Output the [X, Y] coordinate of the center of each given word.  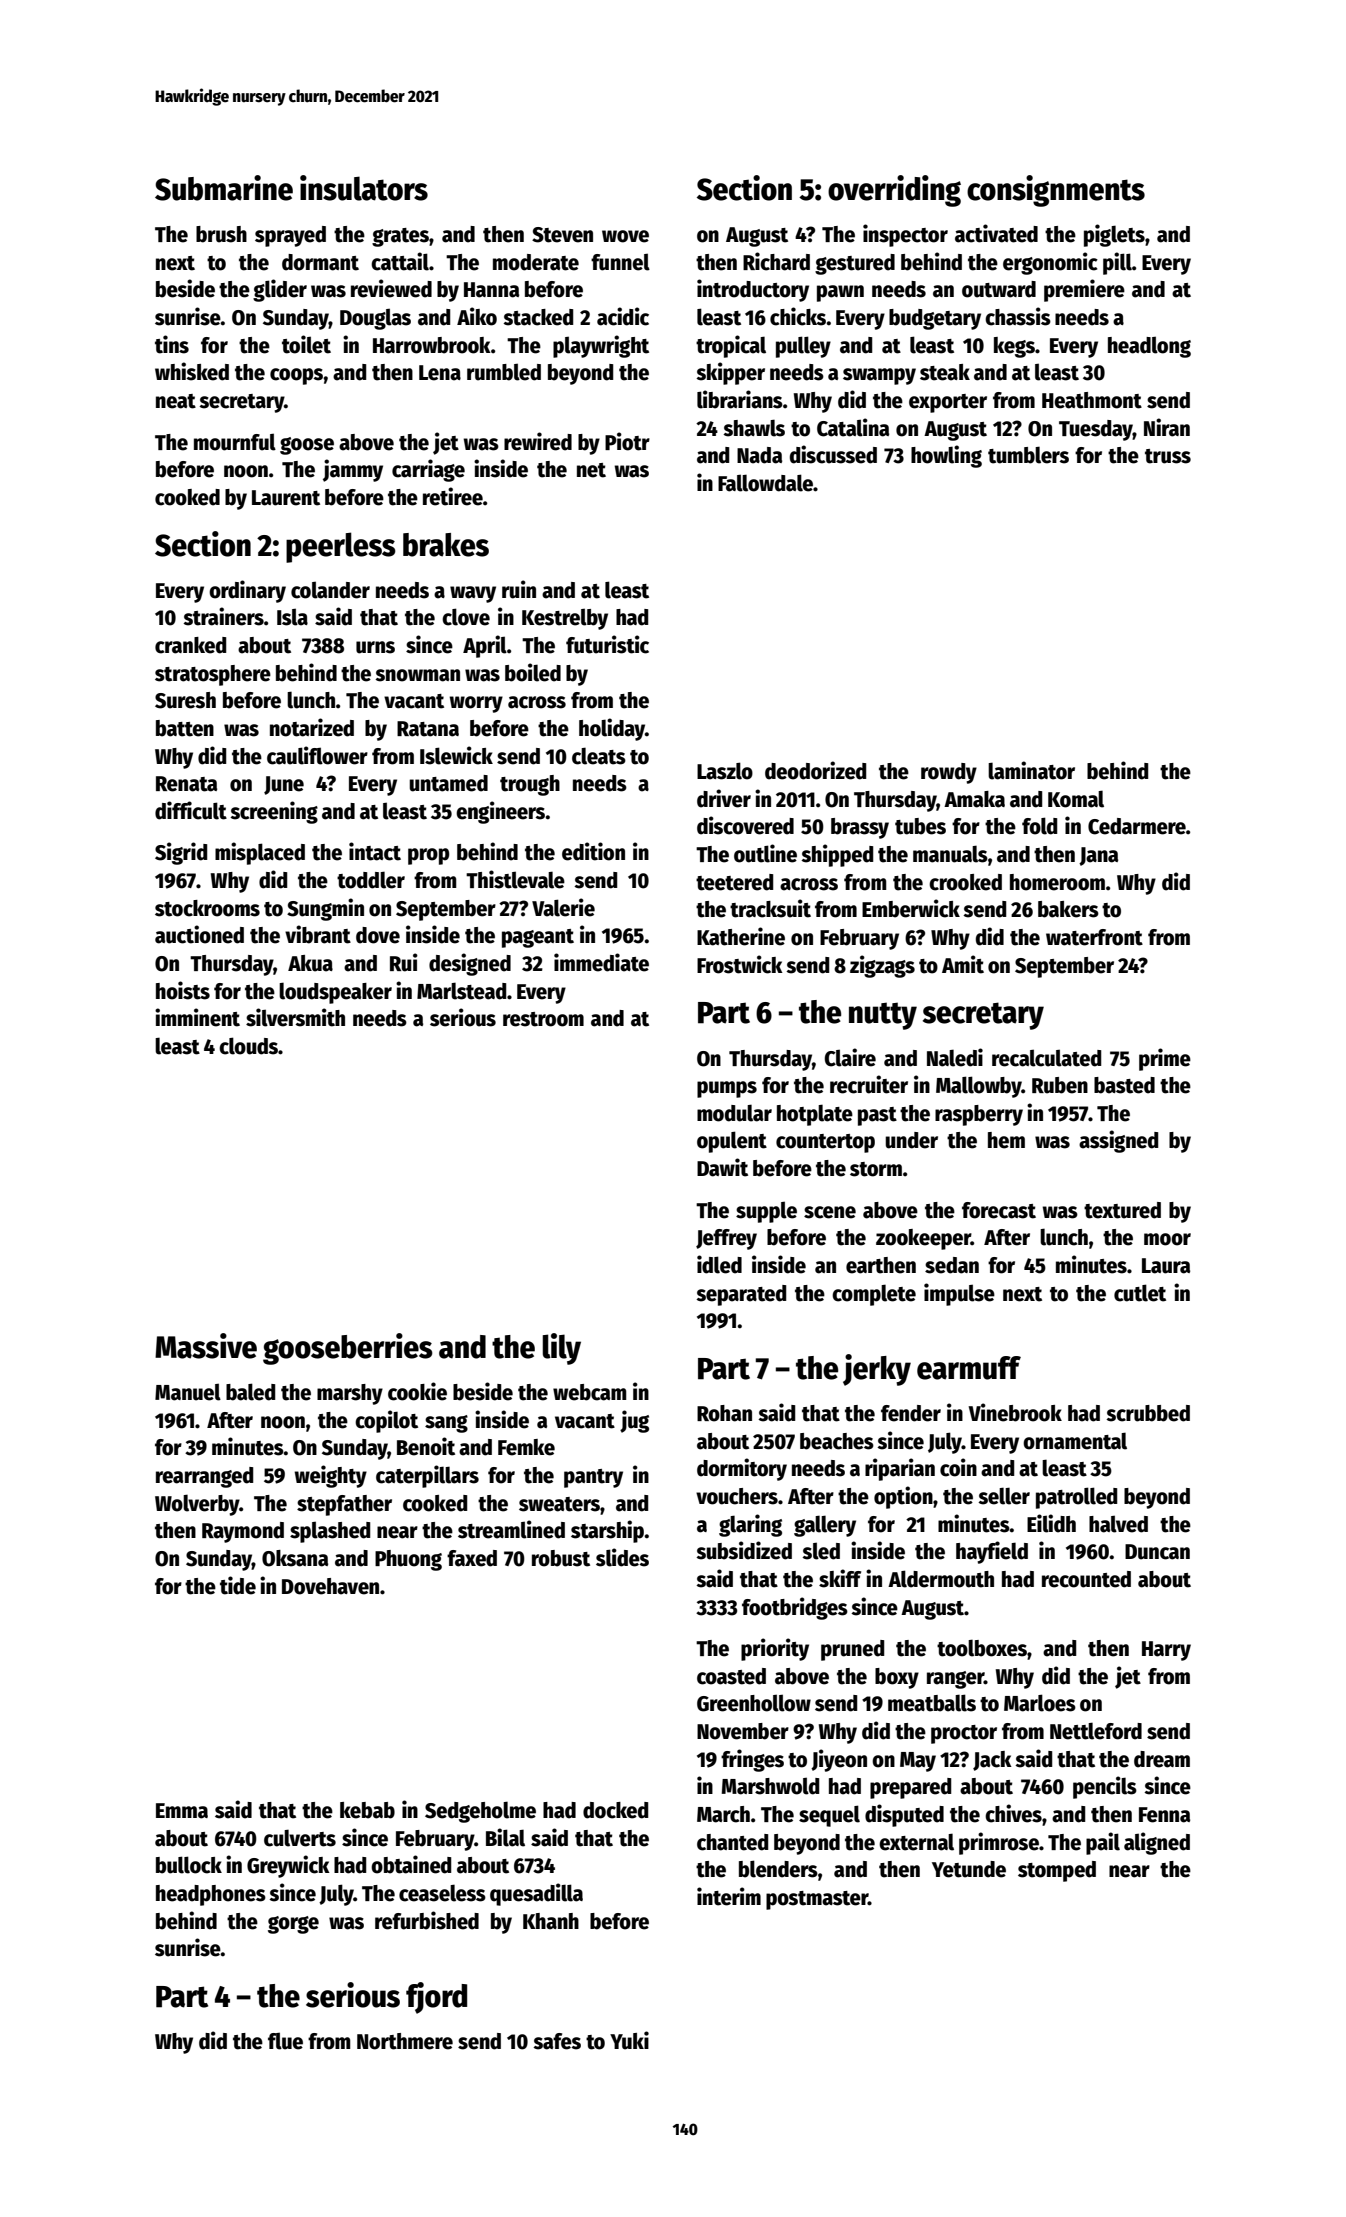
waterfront [1094, 937]
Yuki [629, 2040]
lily [561, 1349]
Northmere [405, 2041]
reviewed [391, 288]
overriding [894, 191]
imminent [197, 1017]
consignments [1056, 191]
